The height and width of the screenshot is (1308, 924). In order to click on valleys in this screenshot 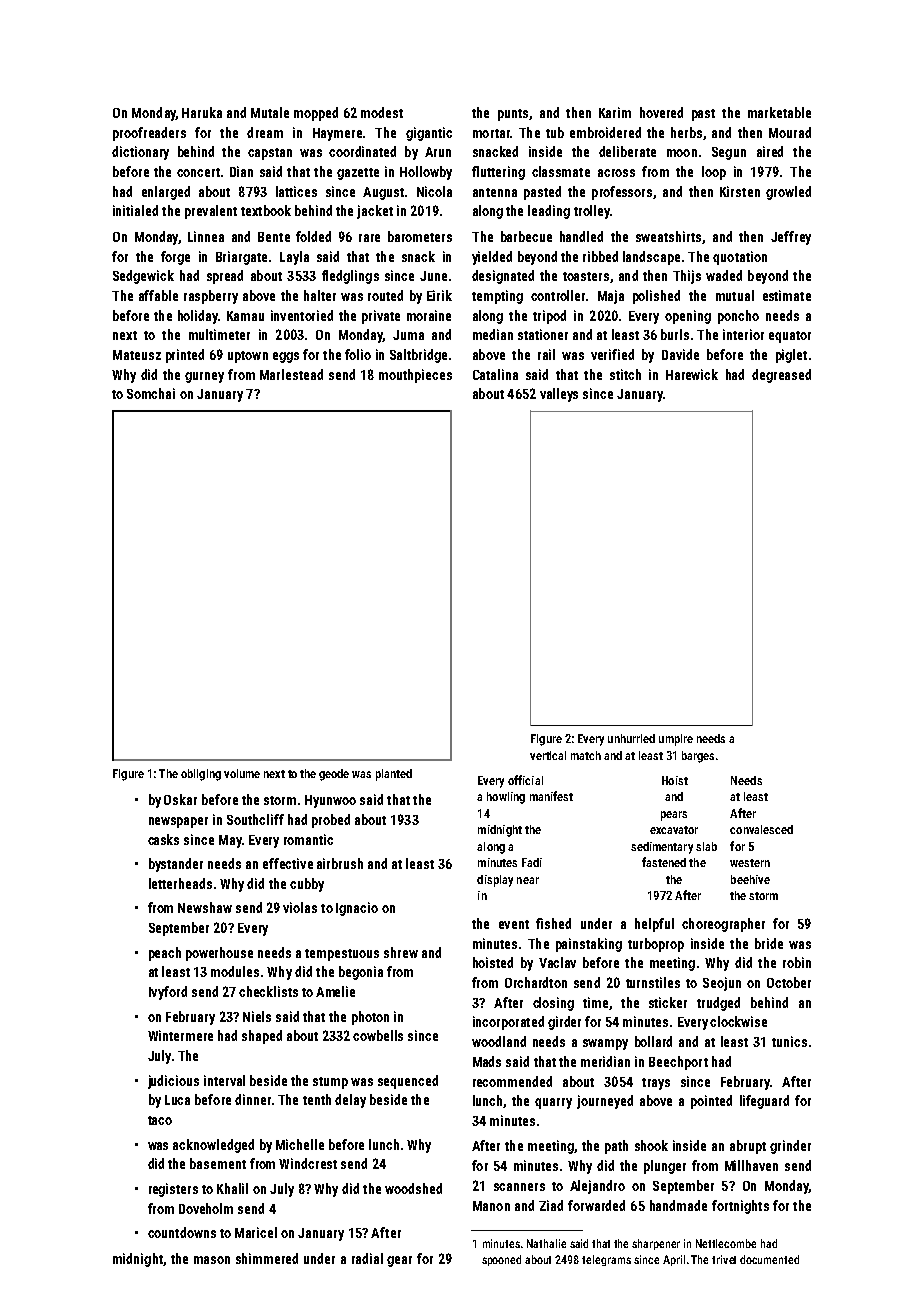, I will do `click(559, 395)`.
